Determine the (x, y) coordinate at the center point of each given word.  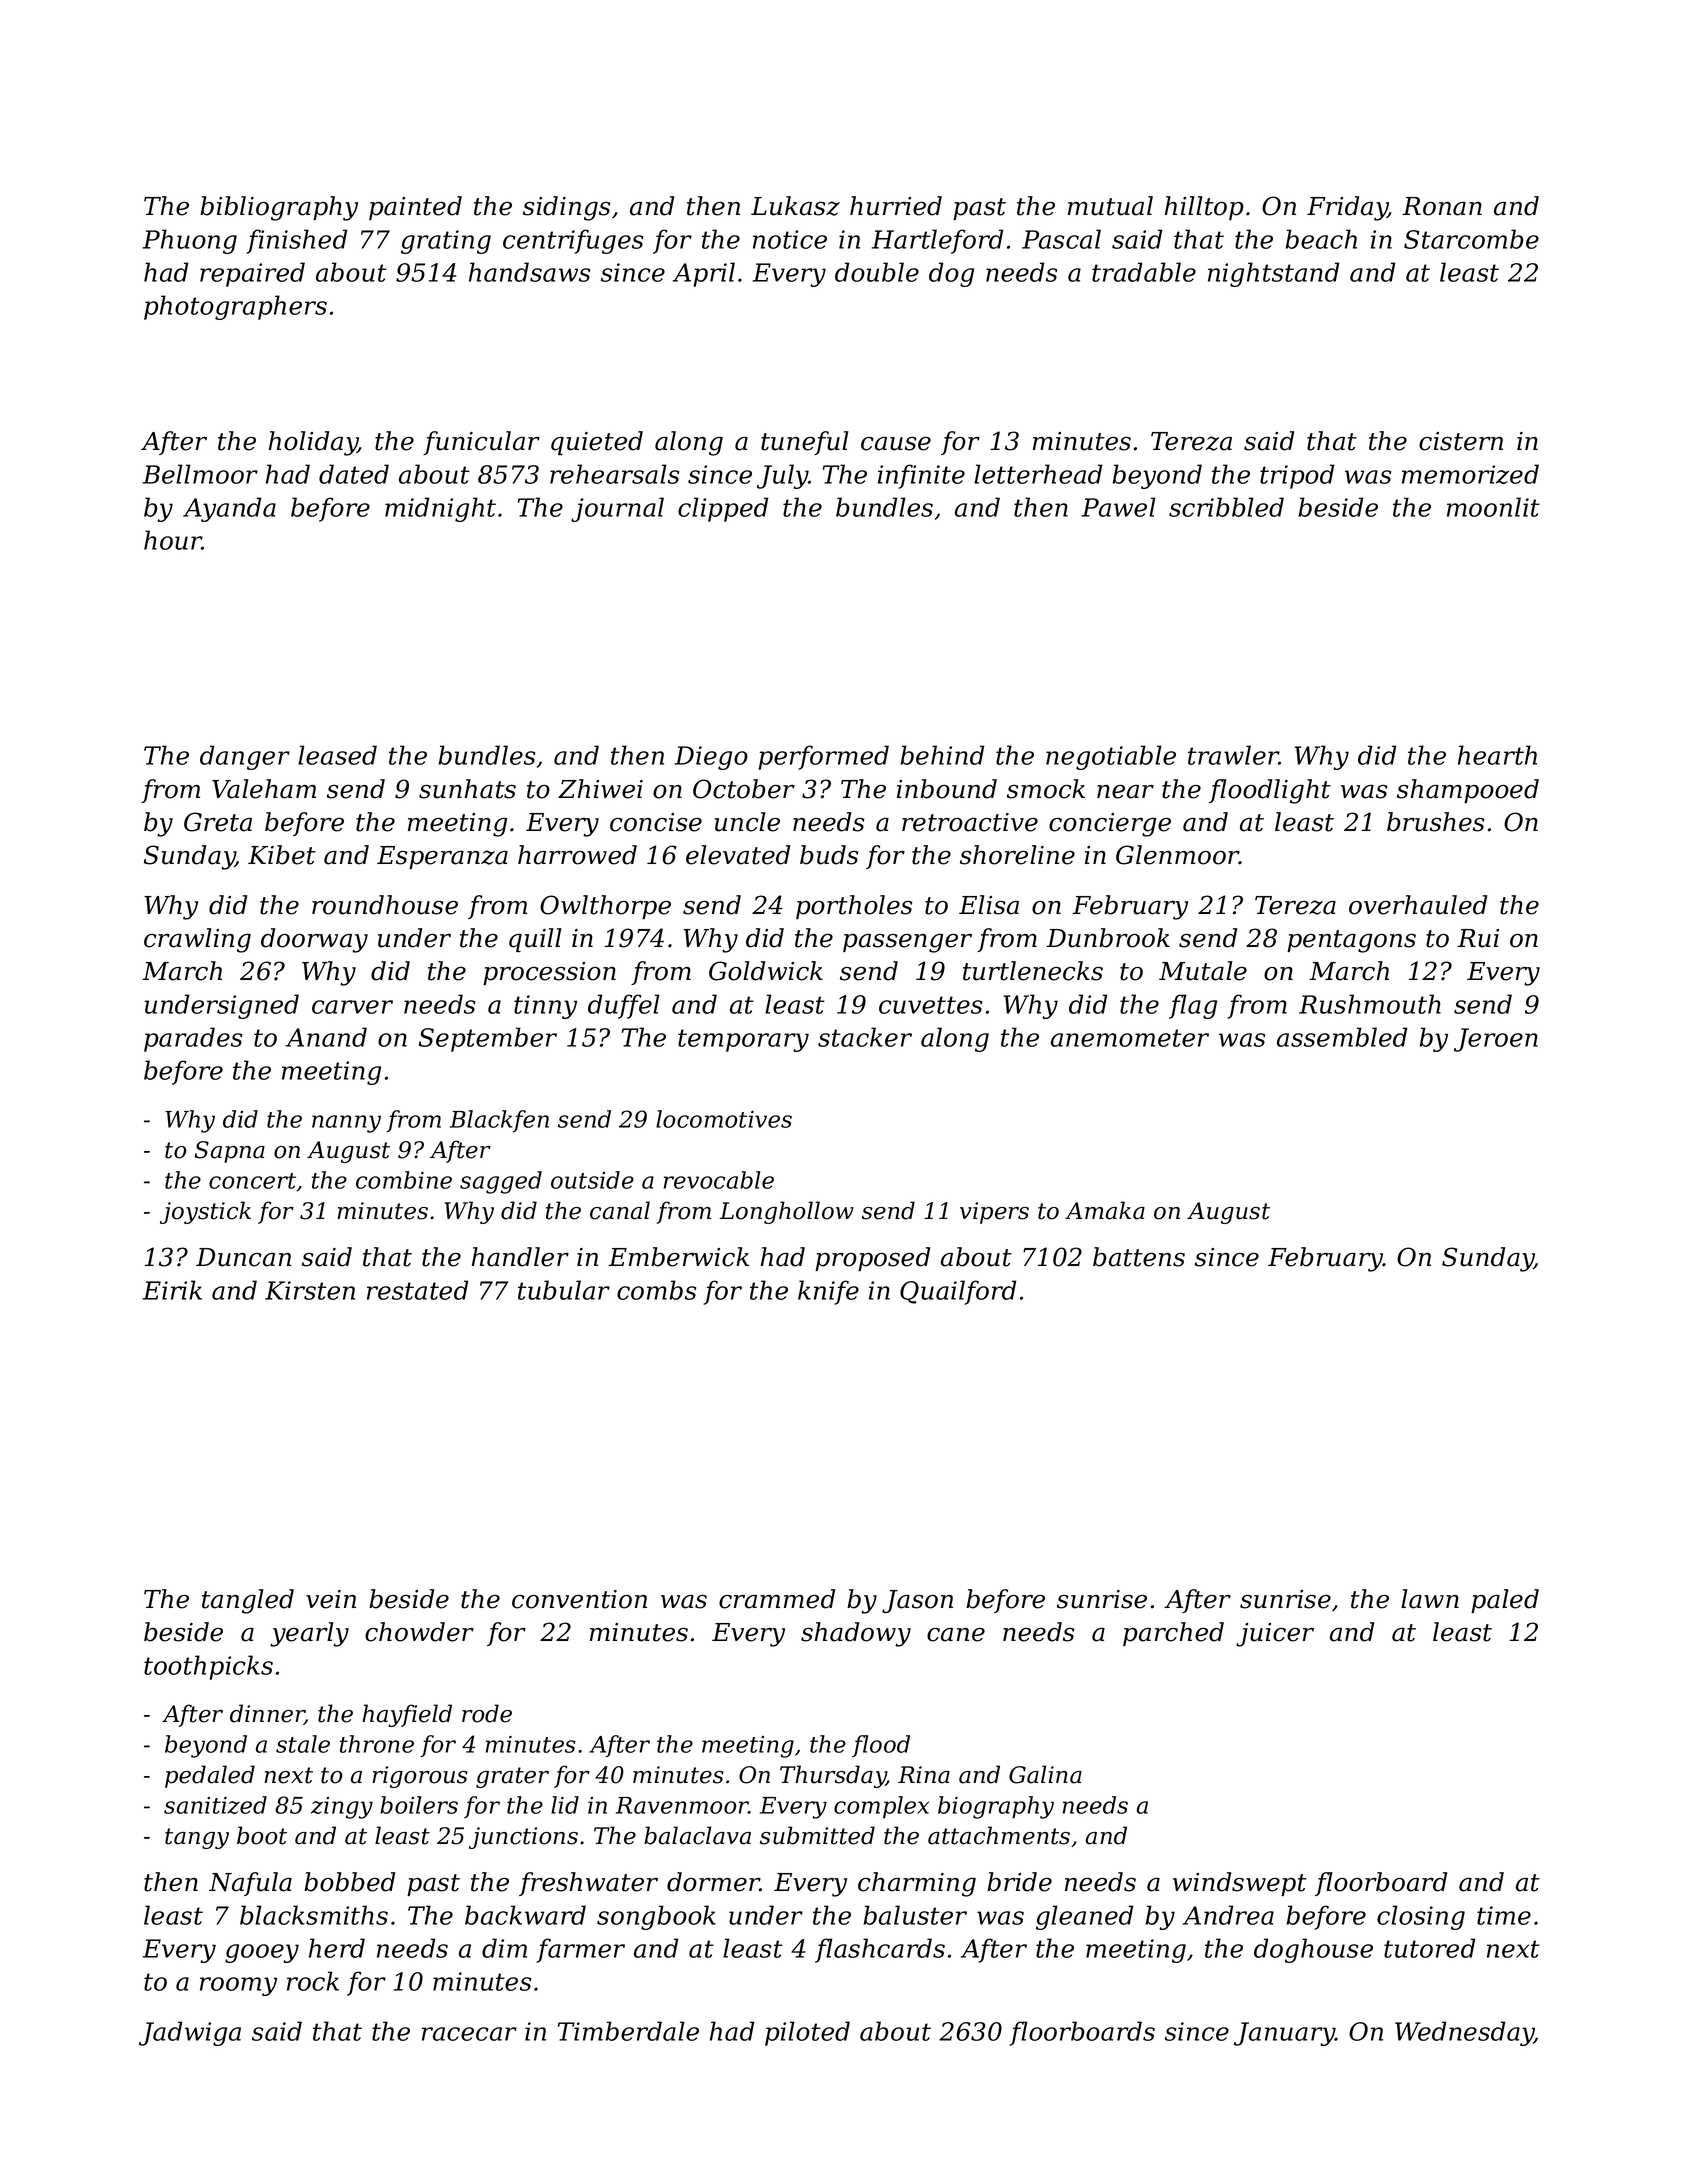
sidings (567, 208)
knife (828, 1292)
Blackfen (499, 1121)
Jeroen (1496, 1040)
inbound (947, 789)
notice (790, 239)
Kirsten (310, 1290)
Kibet (282, 855)
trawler (1233, 755)
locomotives (724, 1119)
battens (1139, 1257)
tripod (1297, 476)
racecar (469, 2034)
